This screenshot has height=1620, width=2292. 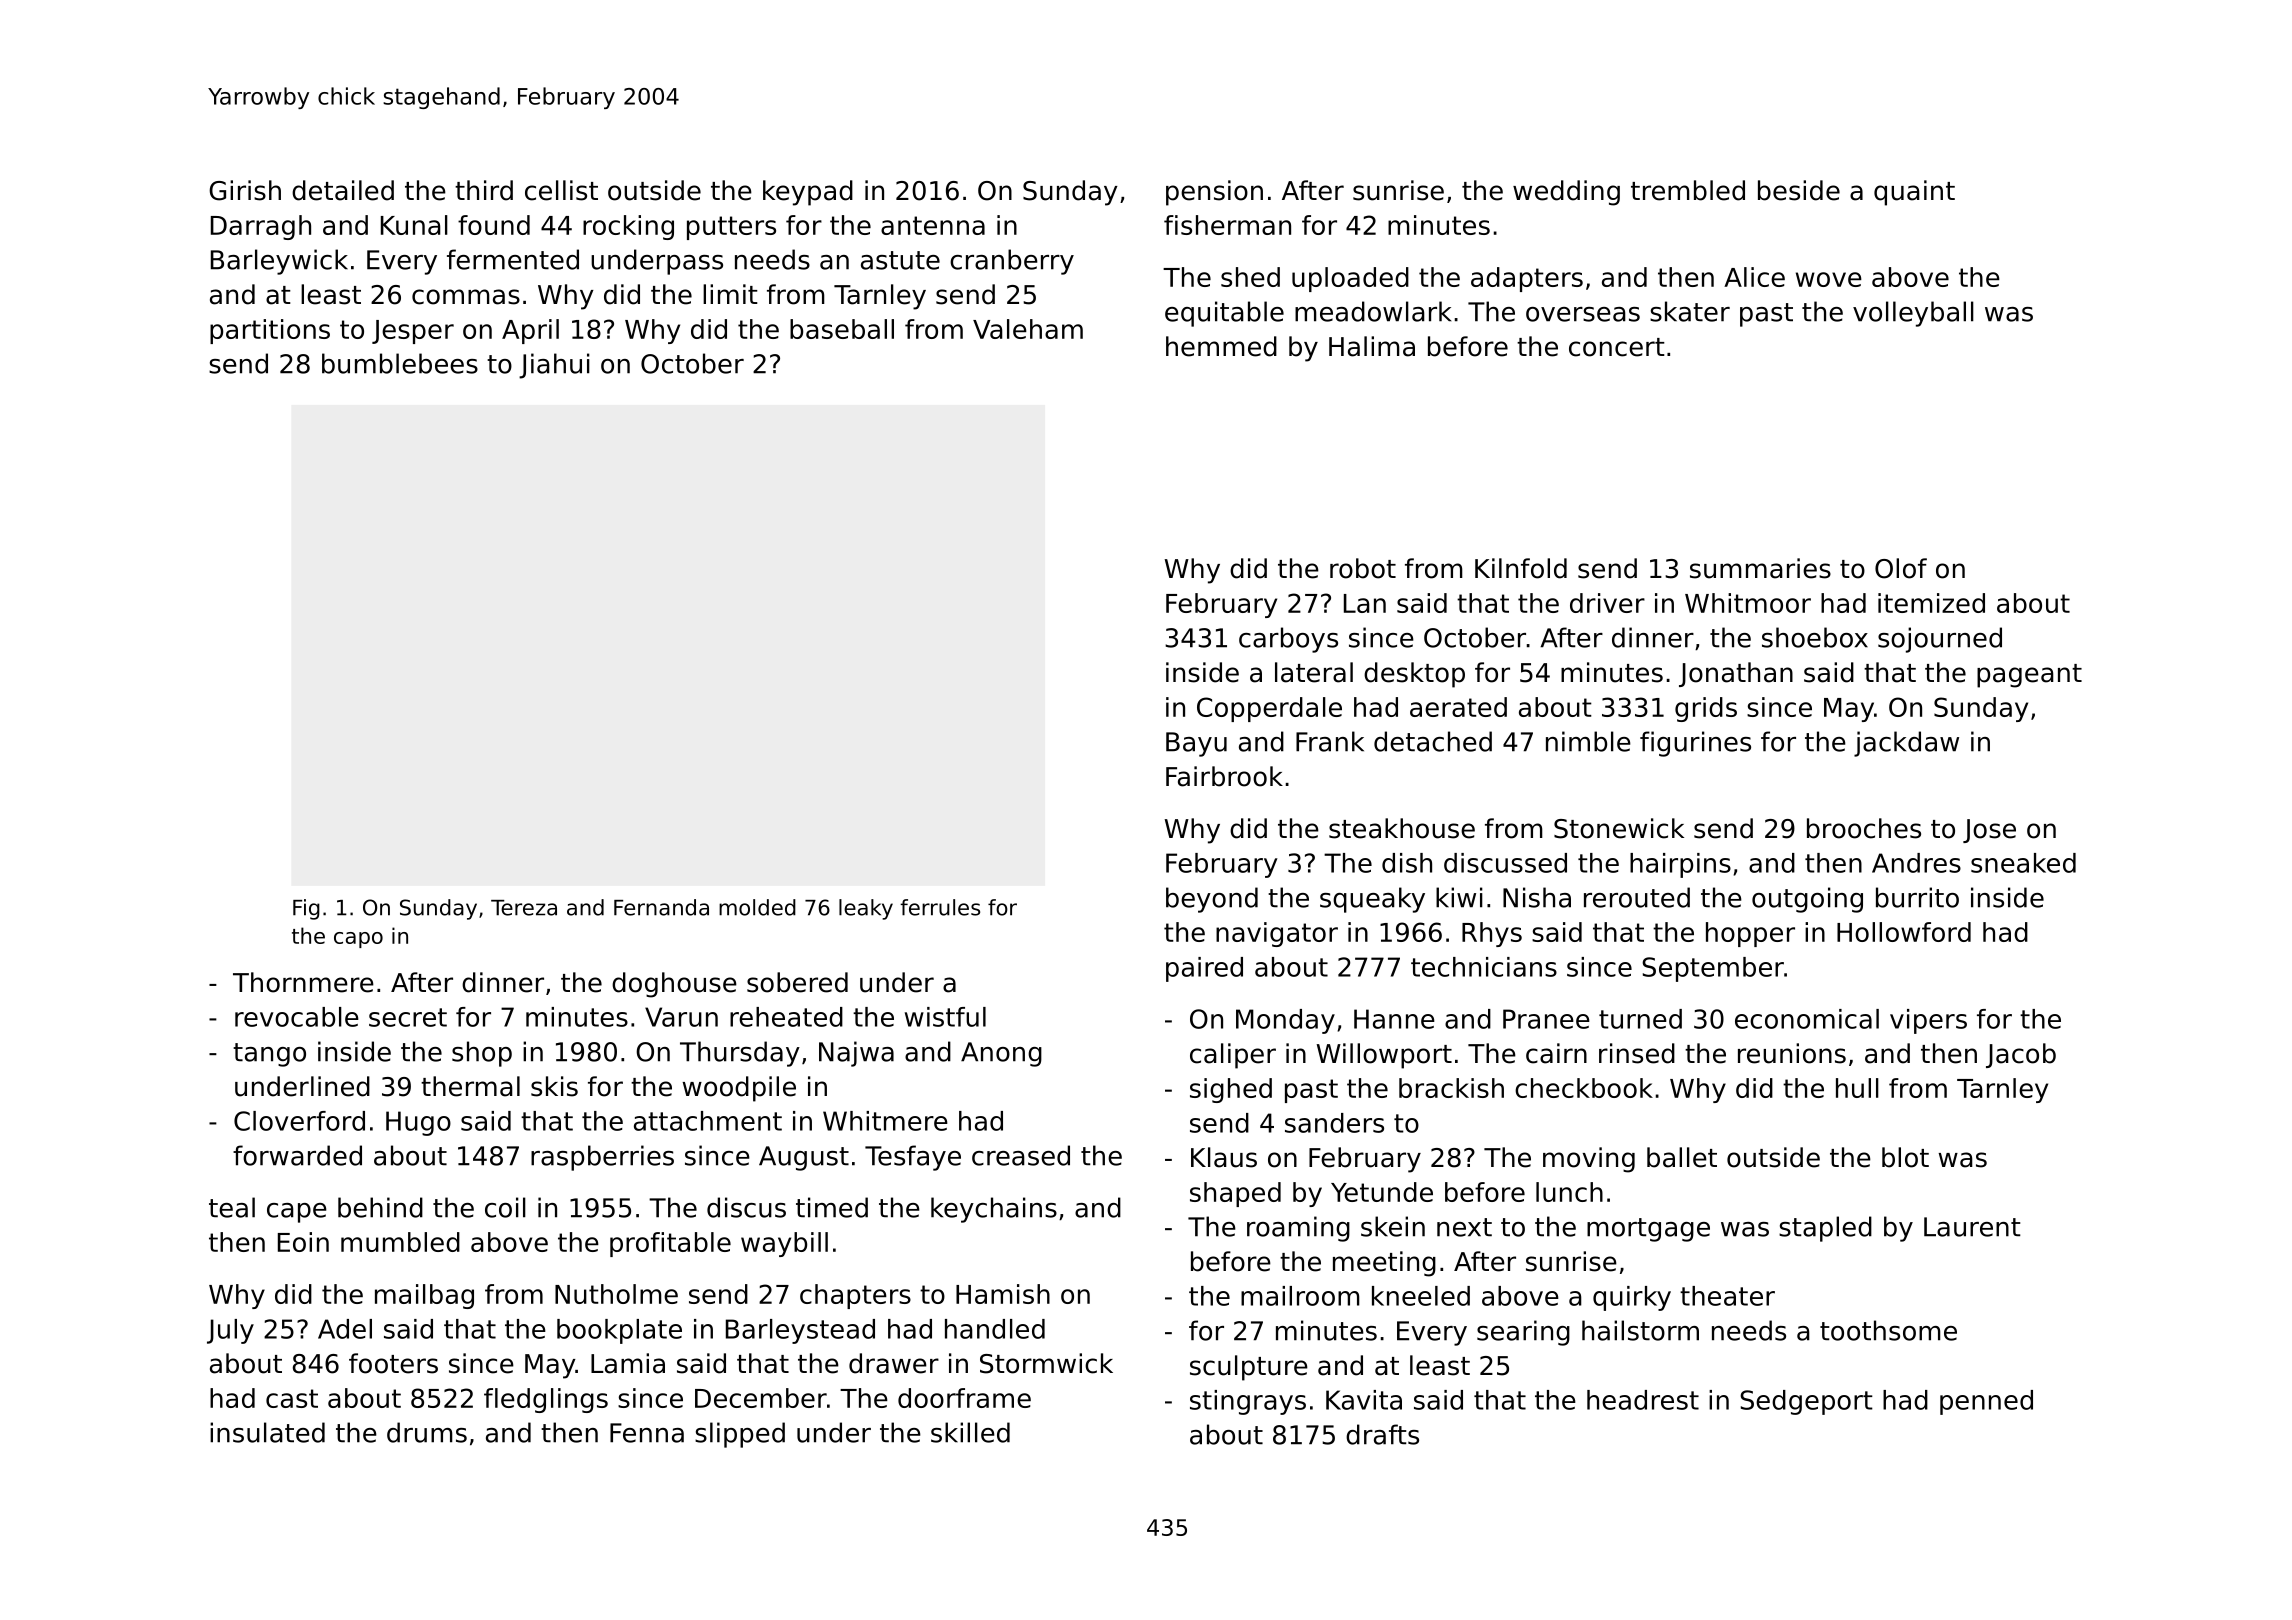 I want to click on Whitmoor, so click(x=1748, y=603).
